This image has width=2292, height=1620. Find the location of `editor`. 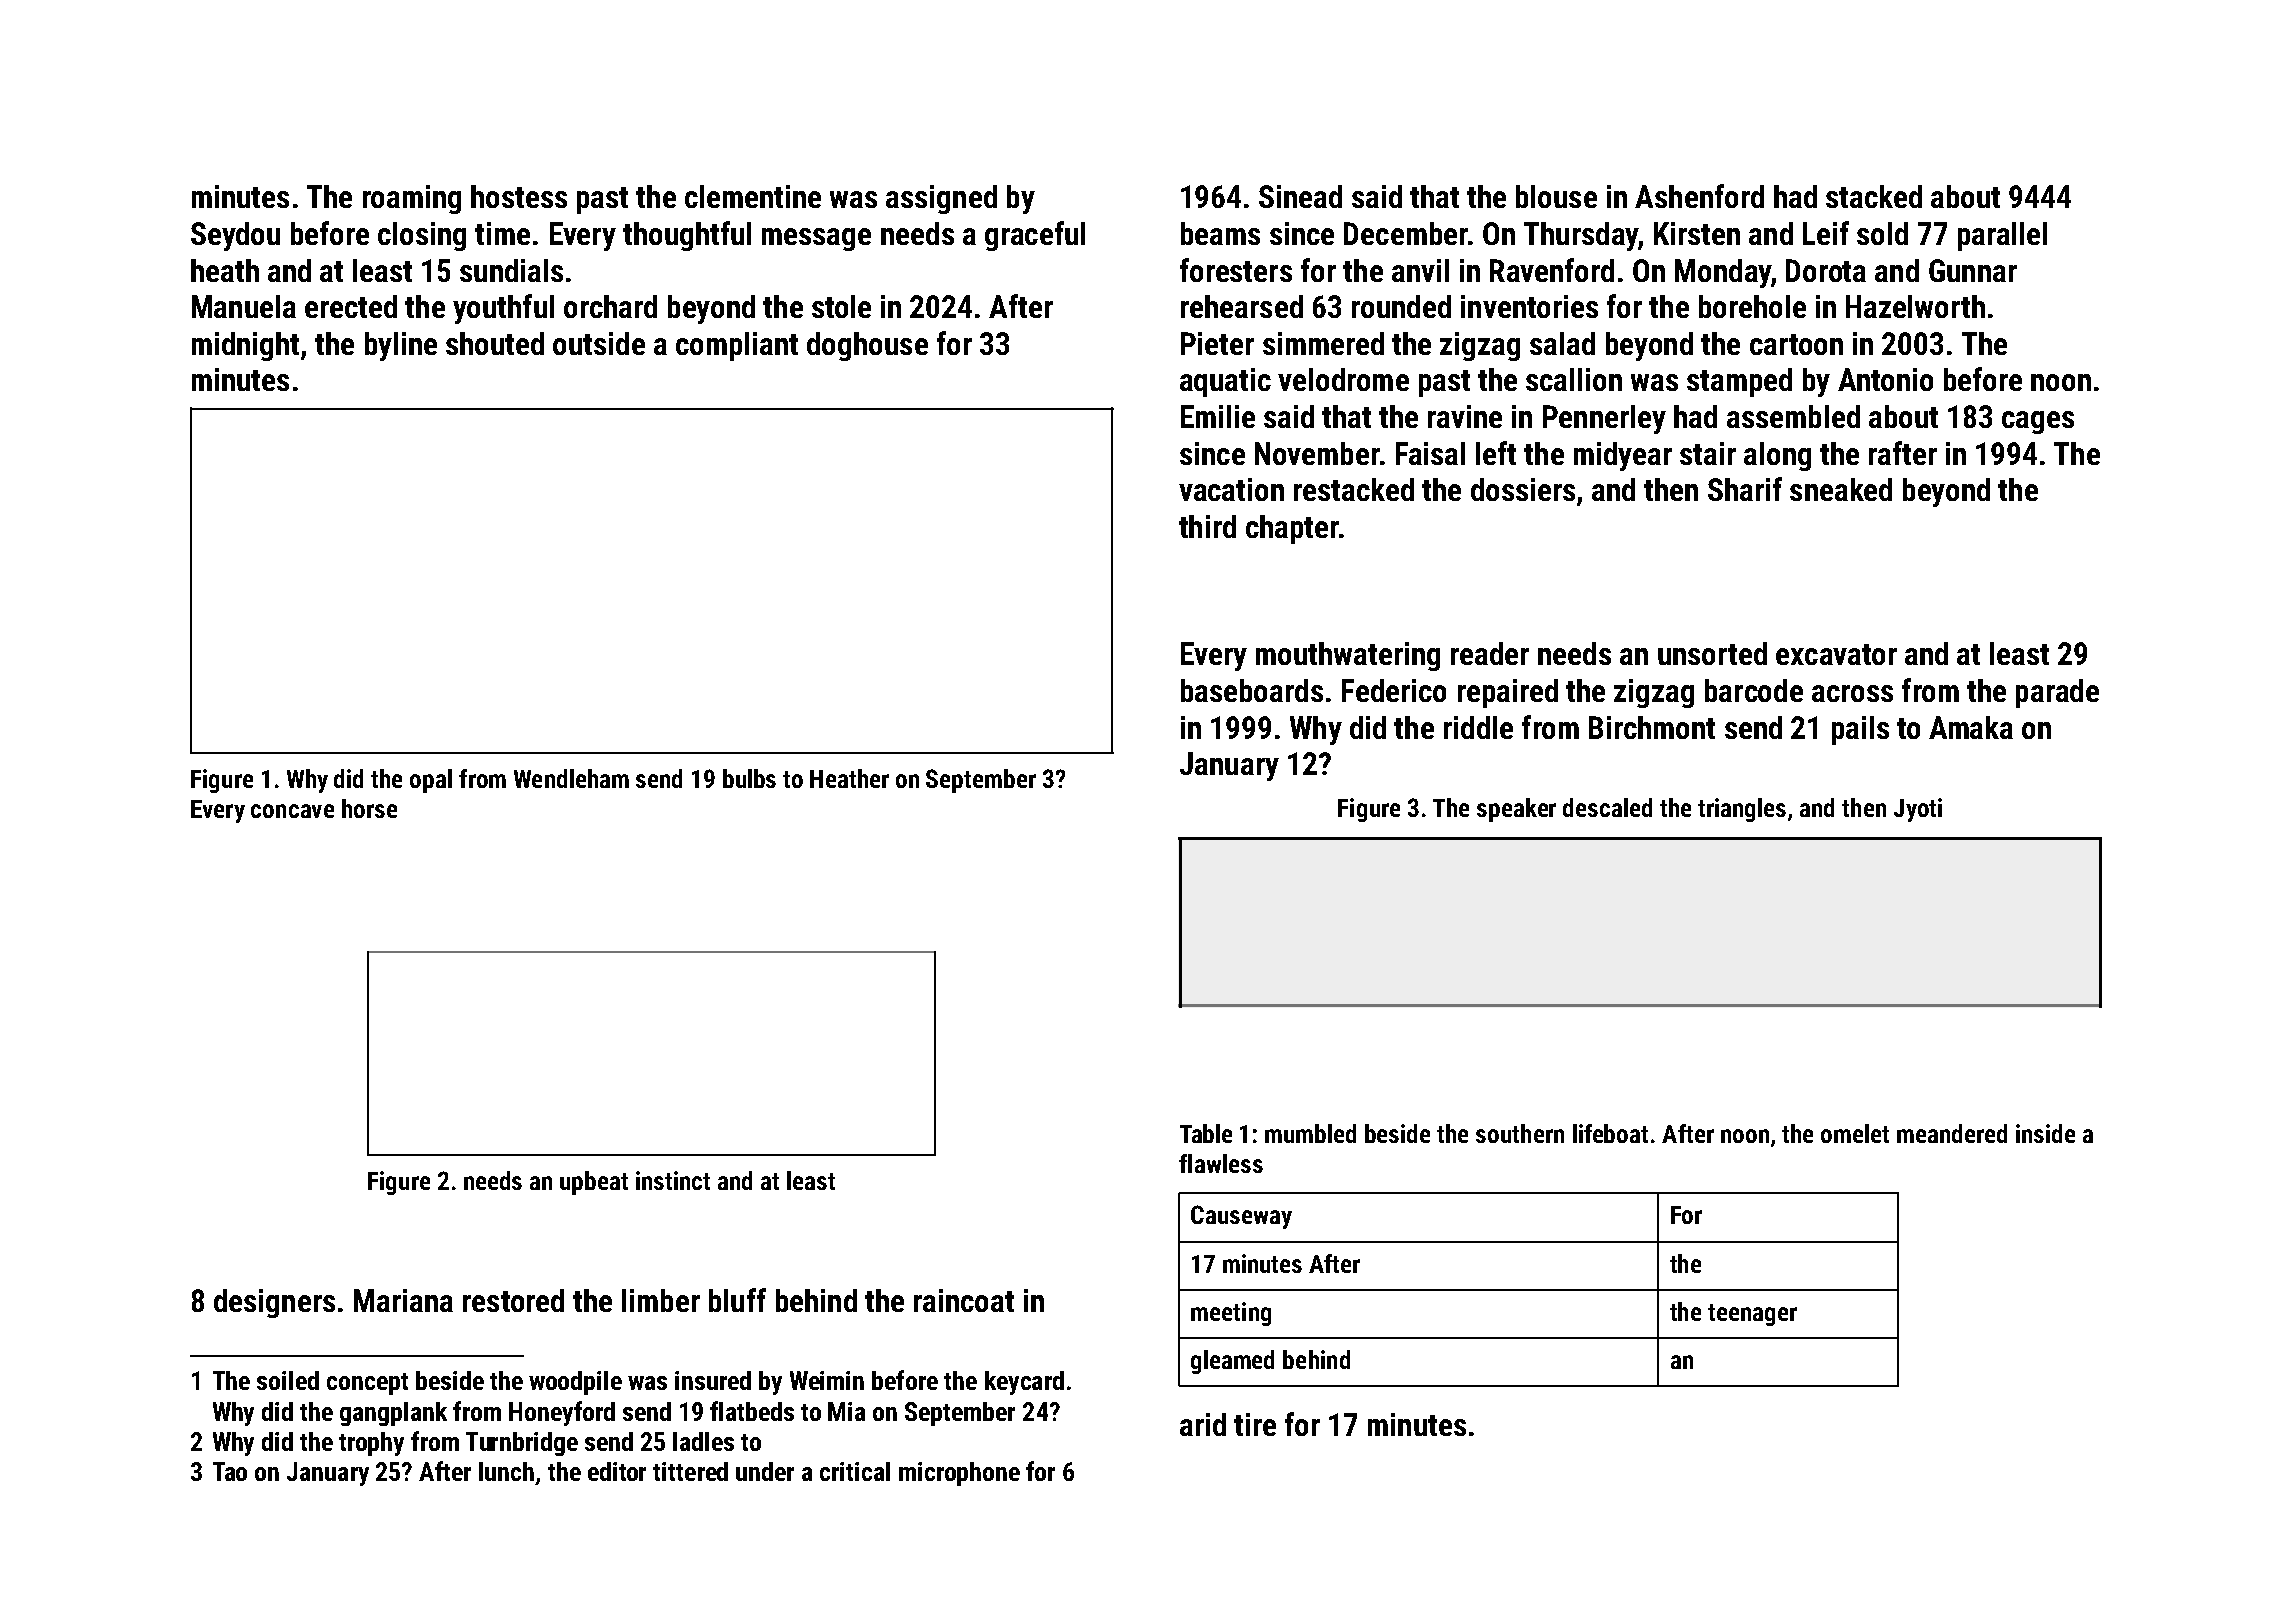

editor is located at coordinates (617, 1471).
